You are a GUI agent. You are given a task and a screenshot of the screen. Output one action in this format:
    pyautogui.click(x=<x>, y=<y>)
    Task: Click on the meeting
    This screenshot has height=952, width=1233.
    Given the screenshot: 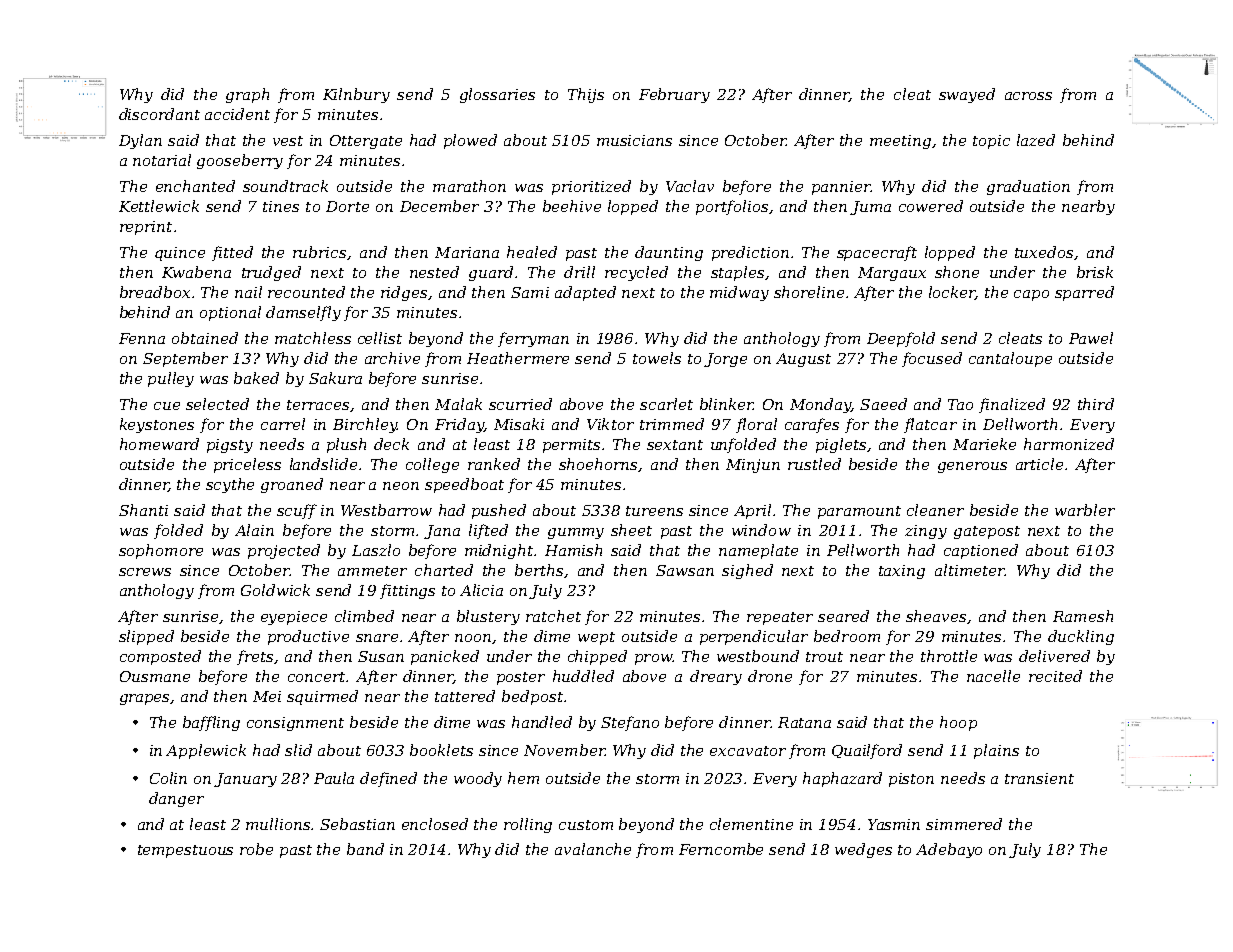 What is the action you would take?
    pyautogui.click(x=900, y=142)
